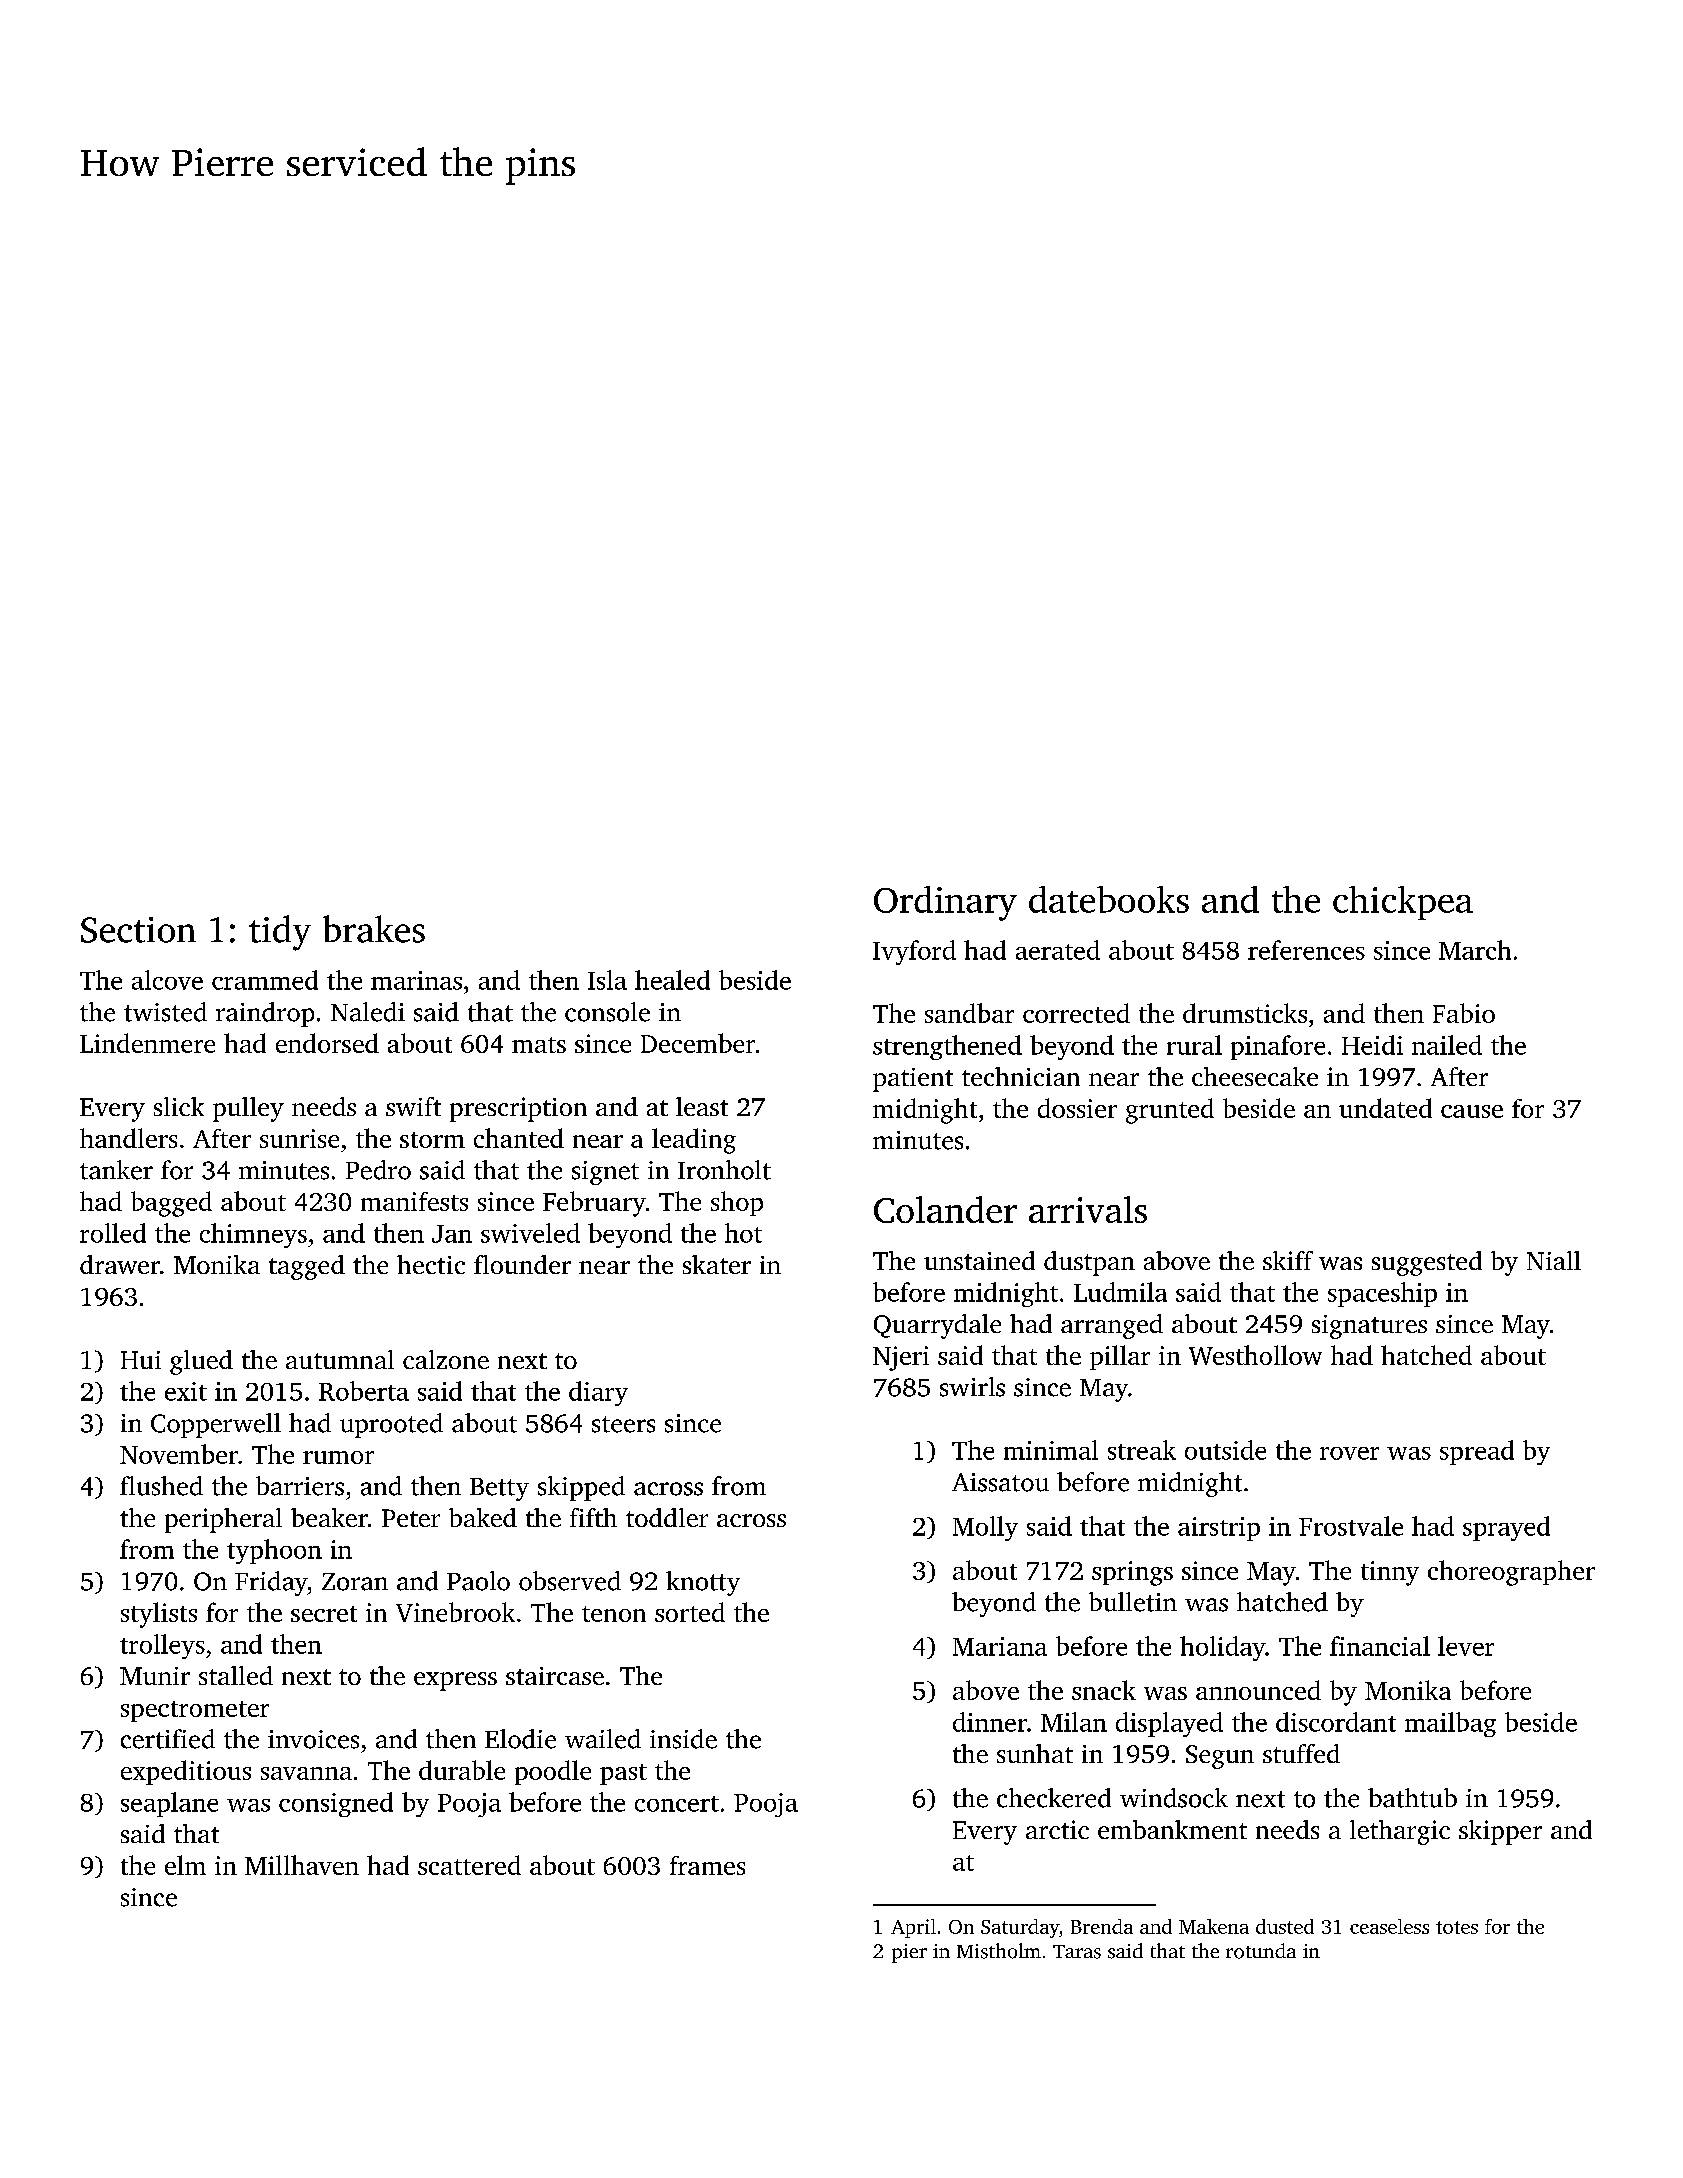  What do you see at coordinates (185, 1865) in the screenshot?
I see `elm` at bounding box center [185, 1865].
